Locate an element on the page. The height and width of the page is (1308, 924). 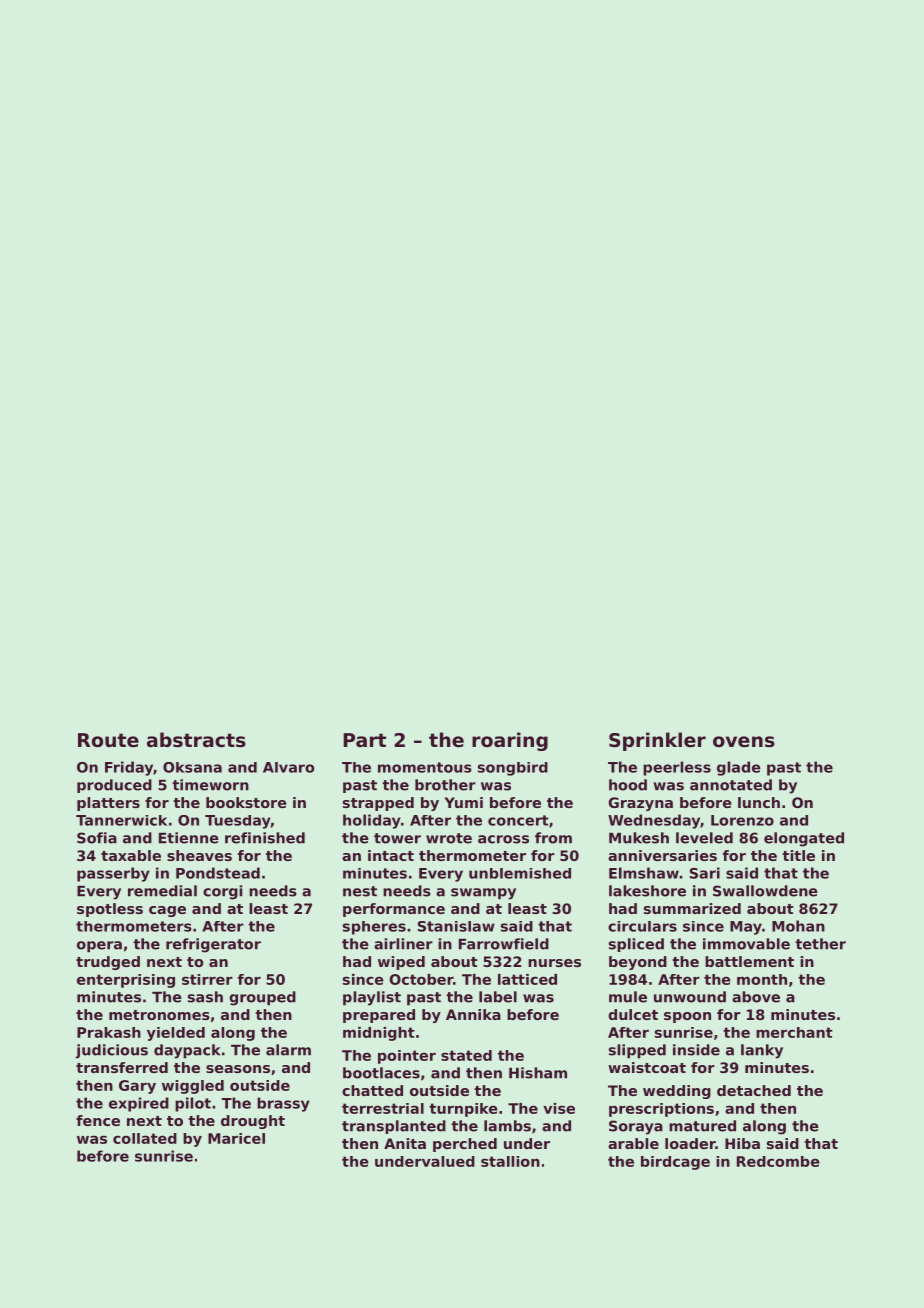
wiggled is located at coordinates (193, 1087).
